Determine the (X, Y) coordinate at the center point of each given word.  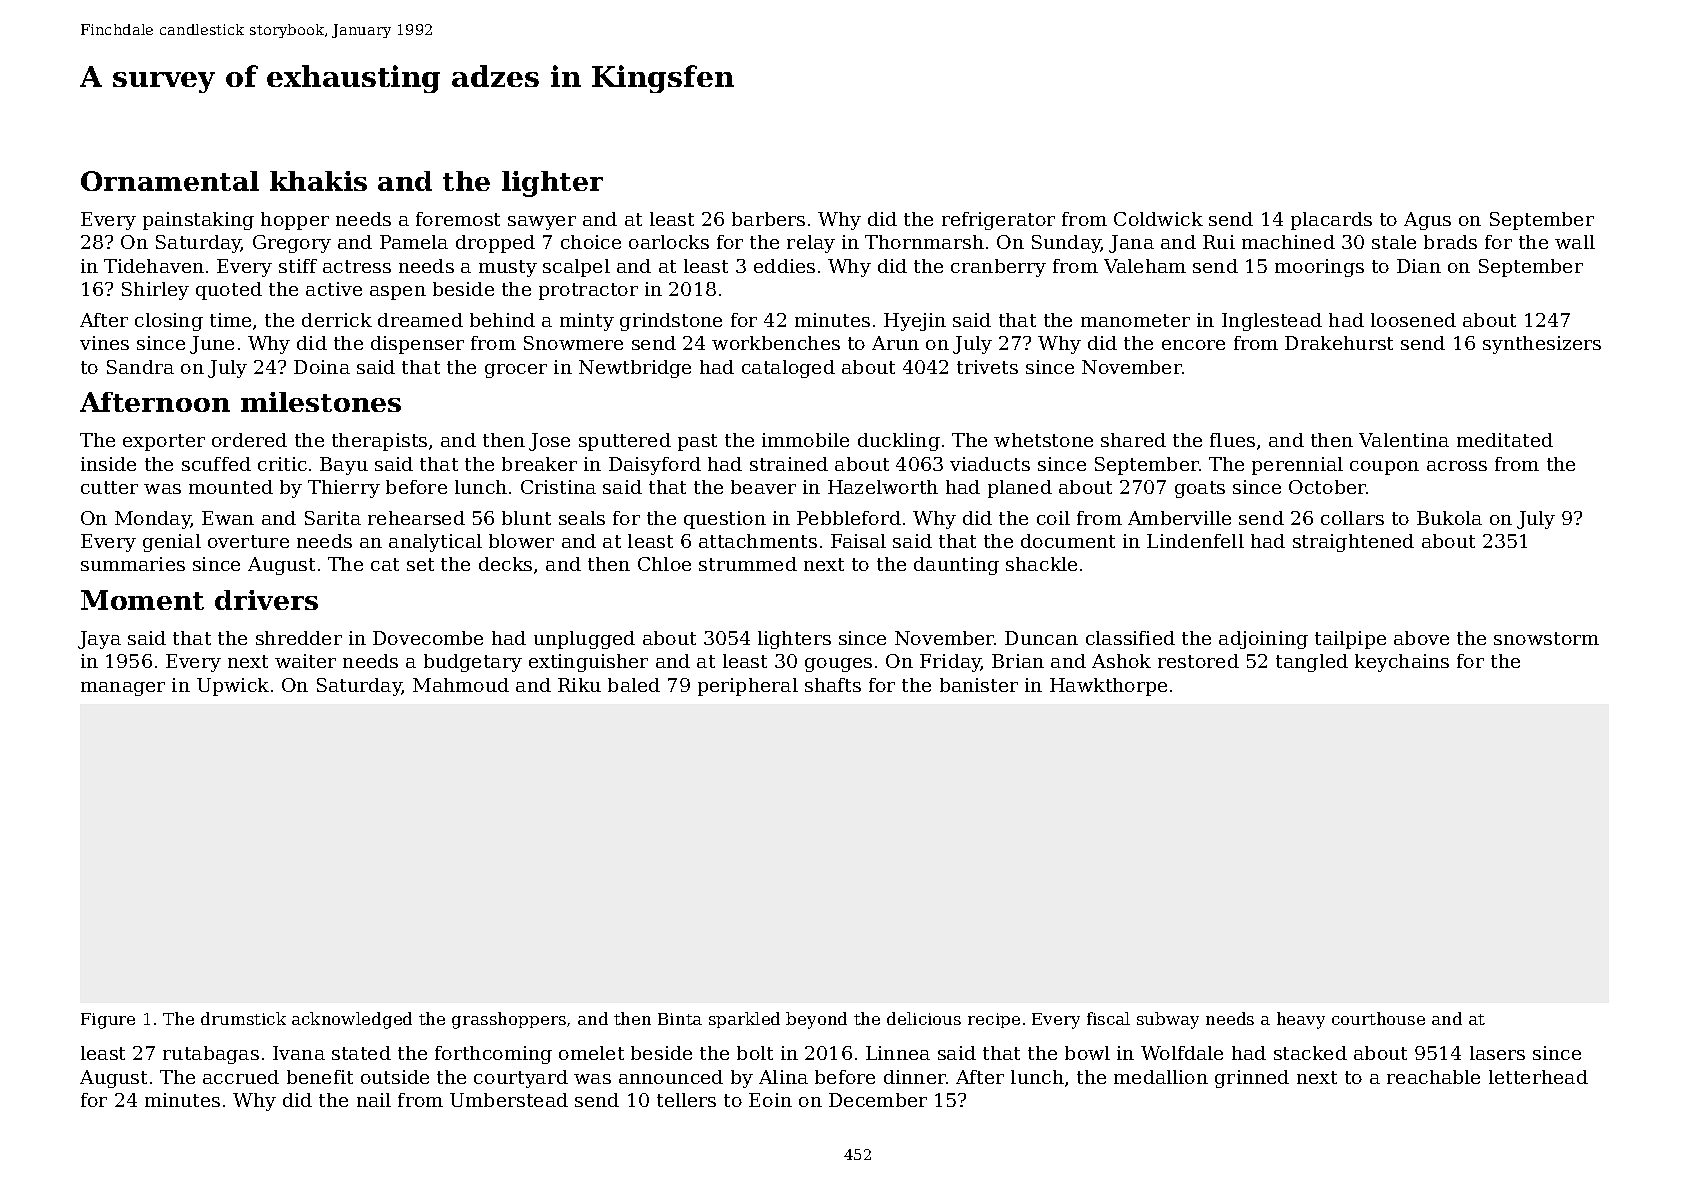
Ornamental (170, 181)
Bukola (1449, 518)
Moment (142, 600)
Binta (680, 1019)
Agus (1427, 221)
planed (1020, 489)
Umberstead (509, 1100)
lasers (1497, 1053)
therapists (379, 442)
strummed (748, 564)
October (1327, 487)
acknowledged (352, 1020)
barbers (768, 219)
